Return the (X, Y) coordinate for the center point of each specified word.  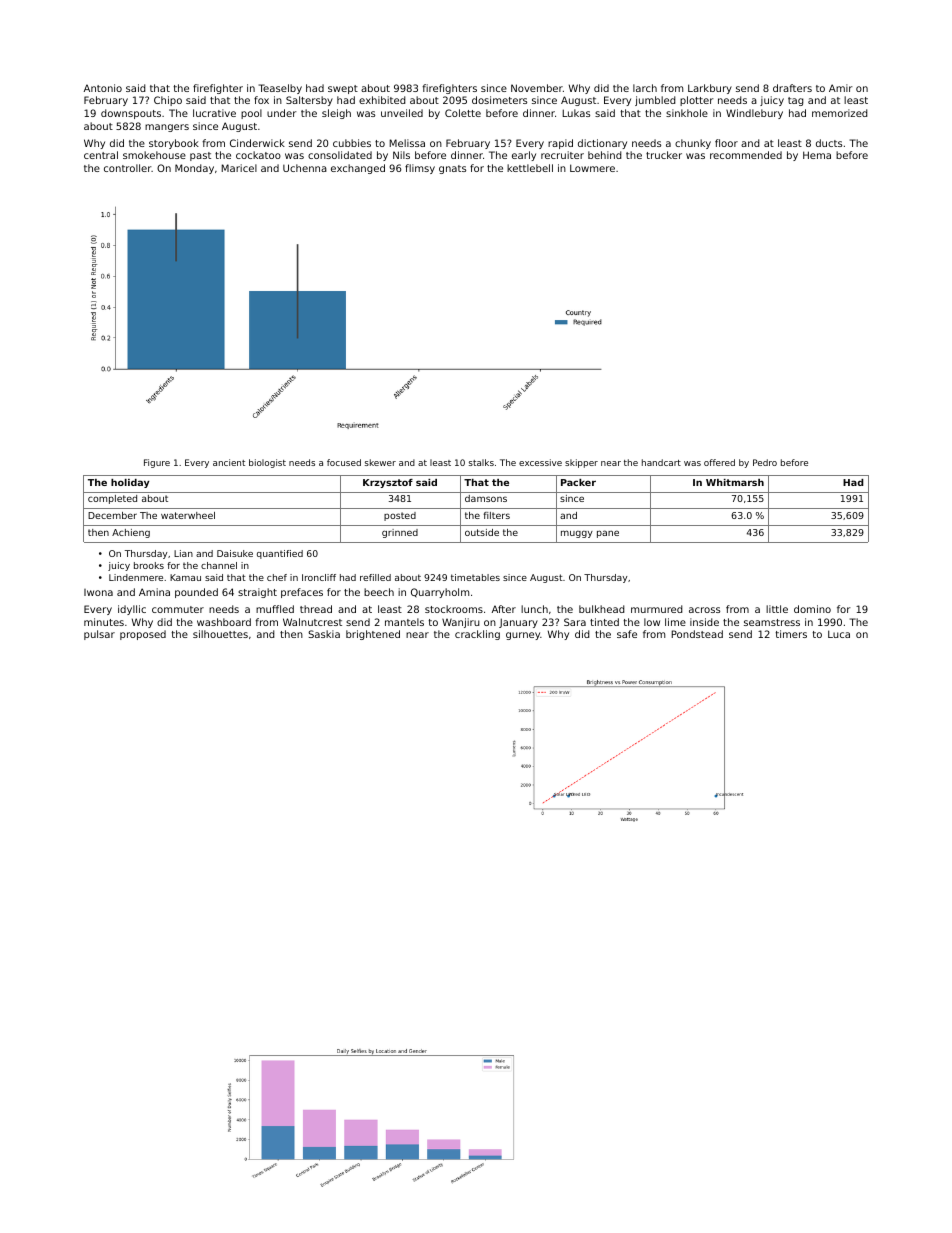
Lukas (576, 113)
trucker (664, 155)
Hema (817, 155)
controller (128, 168)
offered (719, 462)
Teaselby (280, 89)
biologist (267, 463)
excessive (540, 462)
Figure (157, 463)
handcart (661, 462)
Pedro (765, 462)
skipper (581, 463)
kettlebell (530, 168)
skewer (380, 462)
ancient (229, 462)
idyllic (132, 610)
